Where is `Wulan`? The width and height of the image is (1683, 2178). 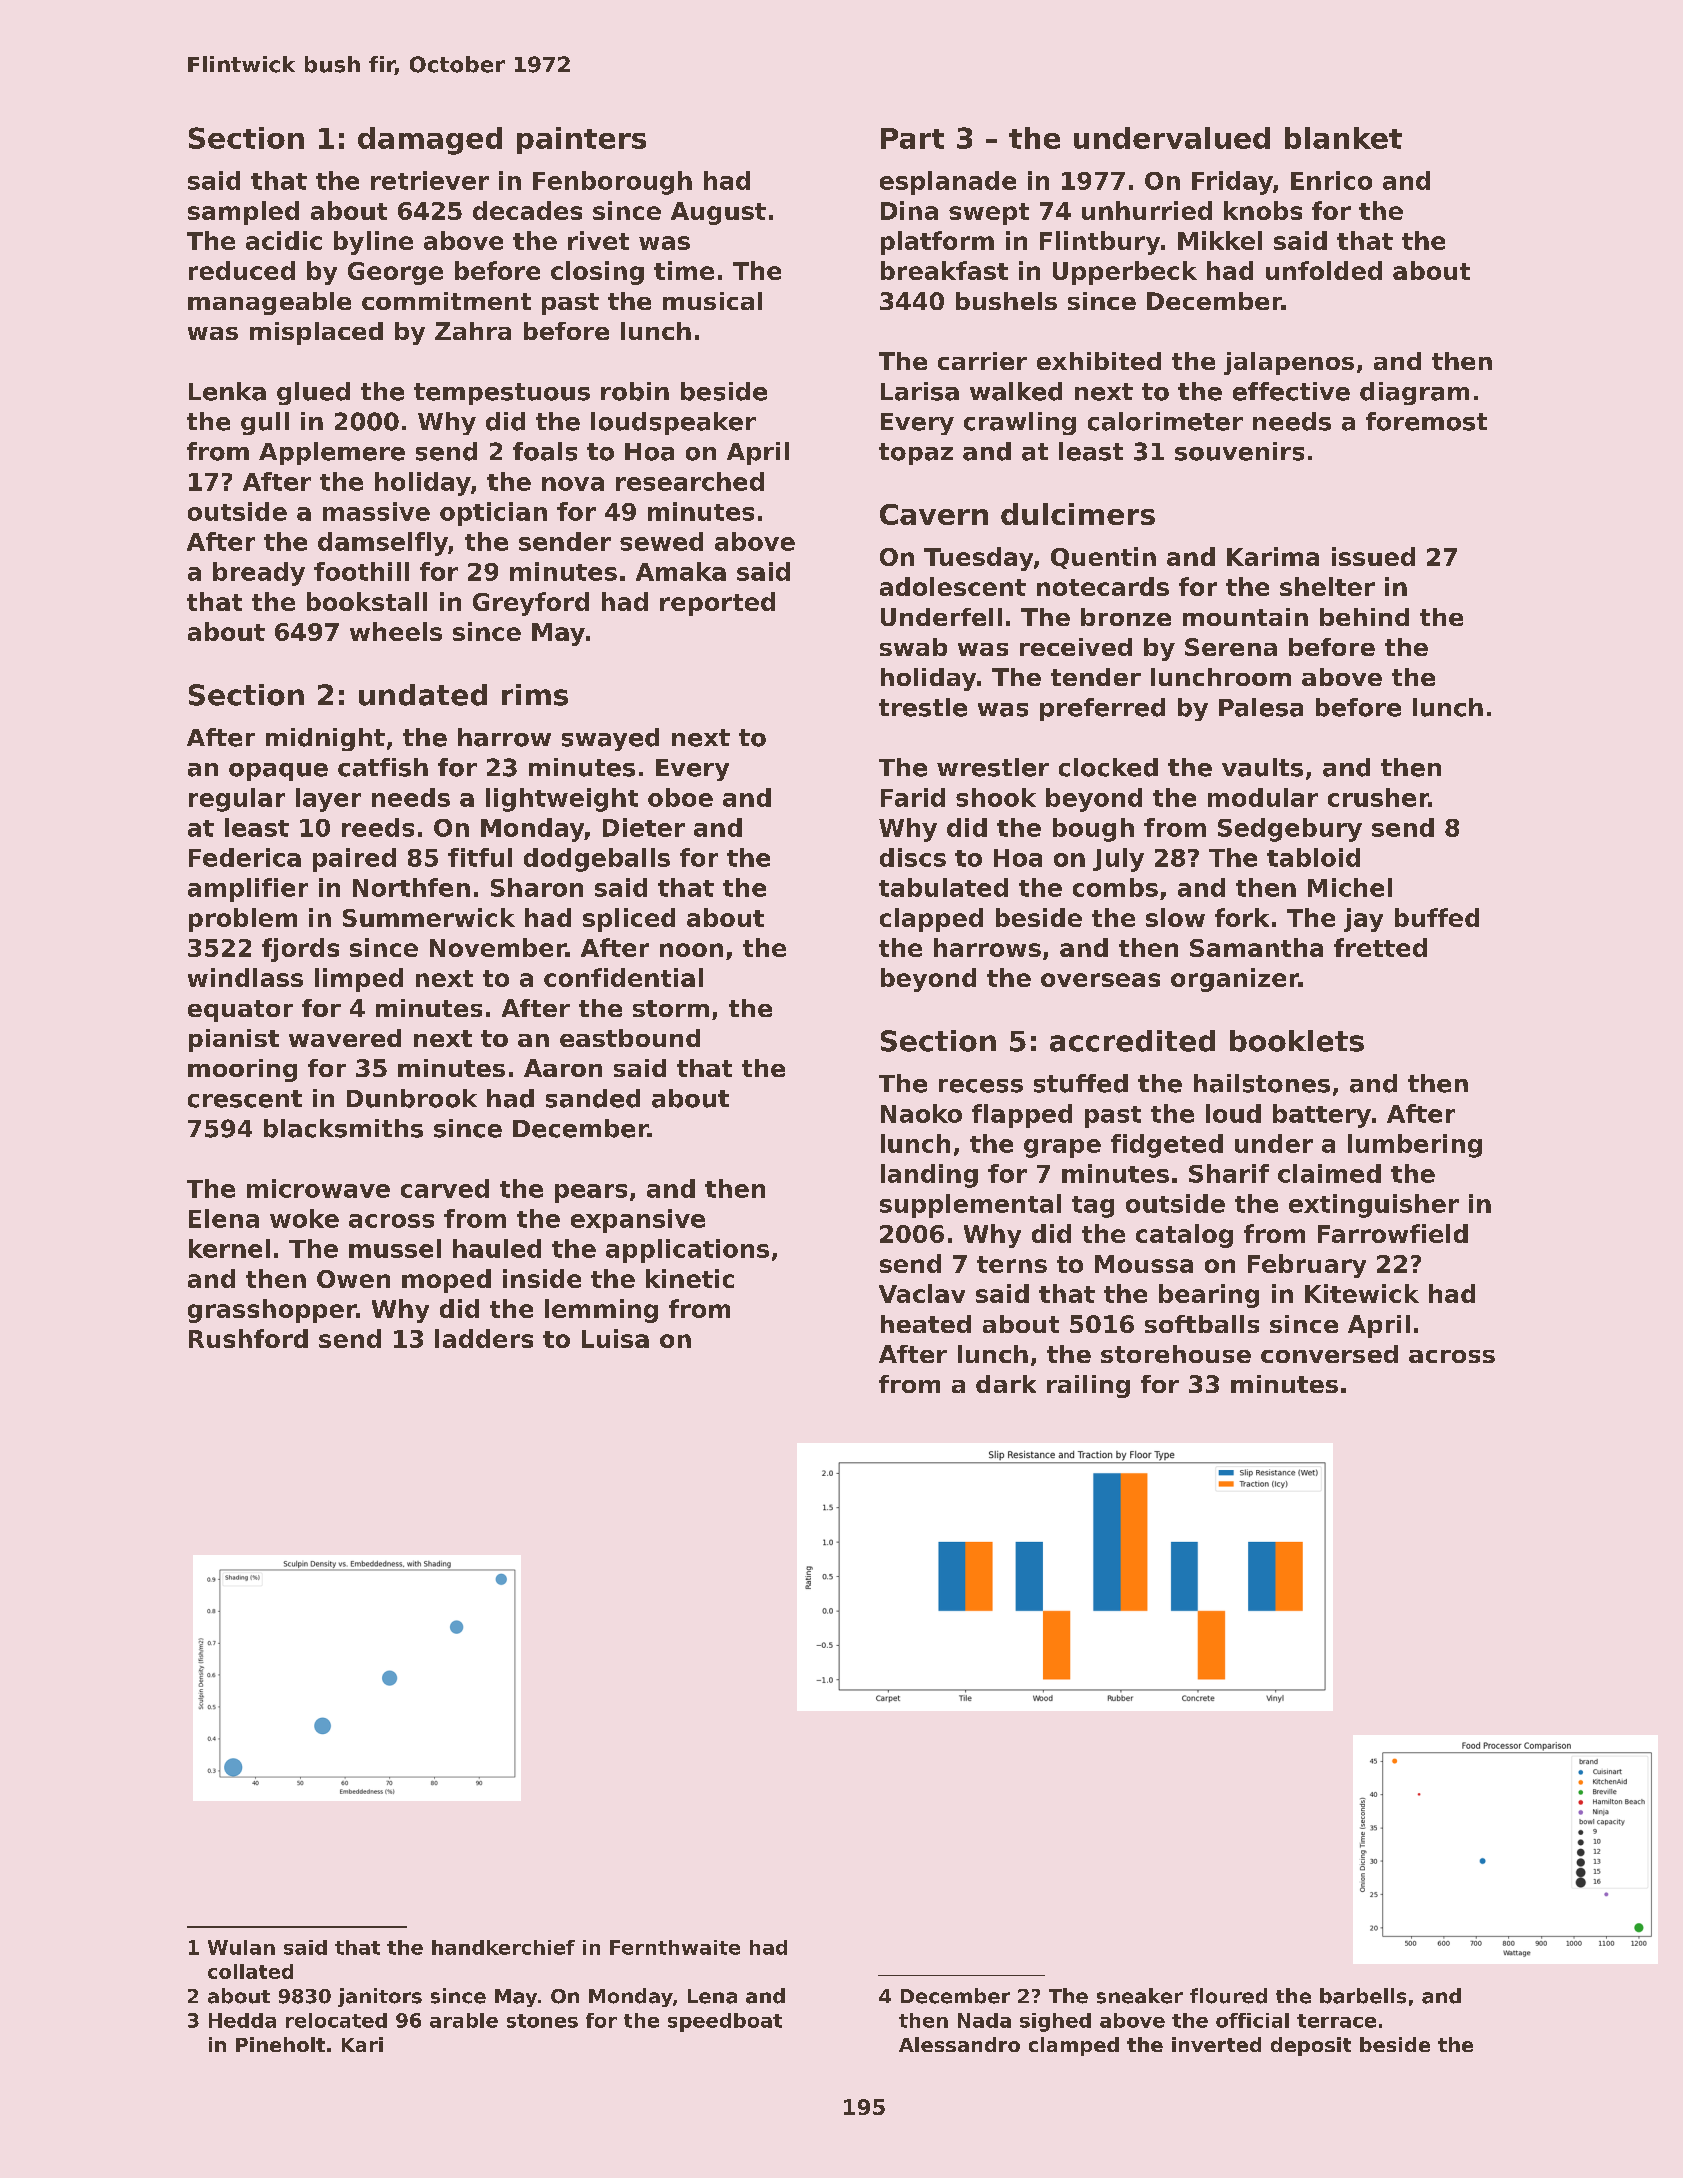
Wulan is located at coordinates (241, 1947).
